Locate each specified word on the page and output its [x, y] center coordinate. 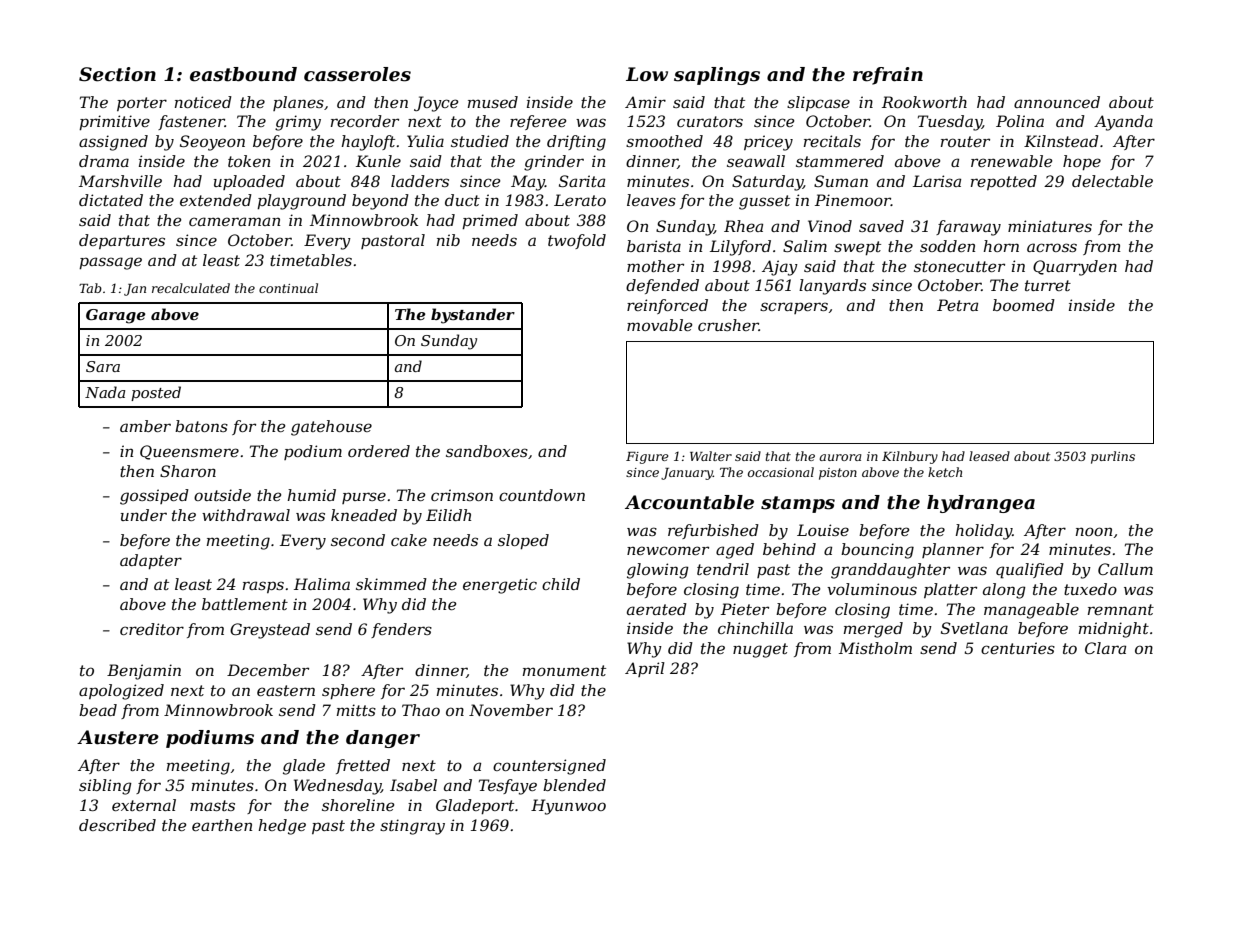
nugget [760, 650]
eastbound [243, 74]
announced [1057, 102]
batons [201, 426]
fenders [401, 630]
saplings [717, 76]
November [511, 710]
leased [989, 456]
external [144, 805]
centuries [1018, 648]
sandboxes [487, 451]
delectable [1112, 181]
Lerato [580, 200]
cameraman [234, 221]
